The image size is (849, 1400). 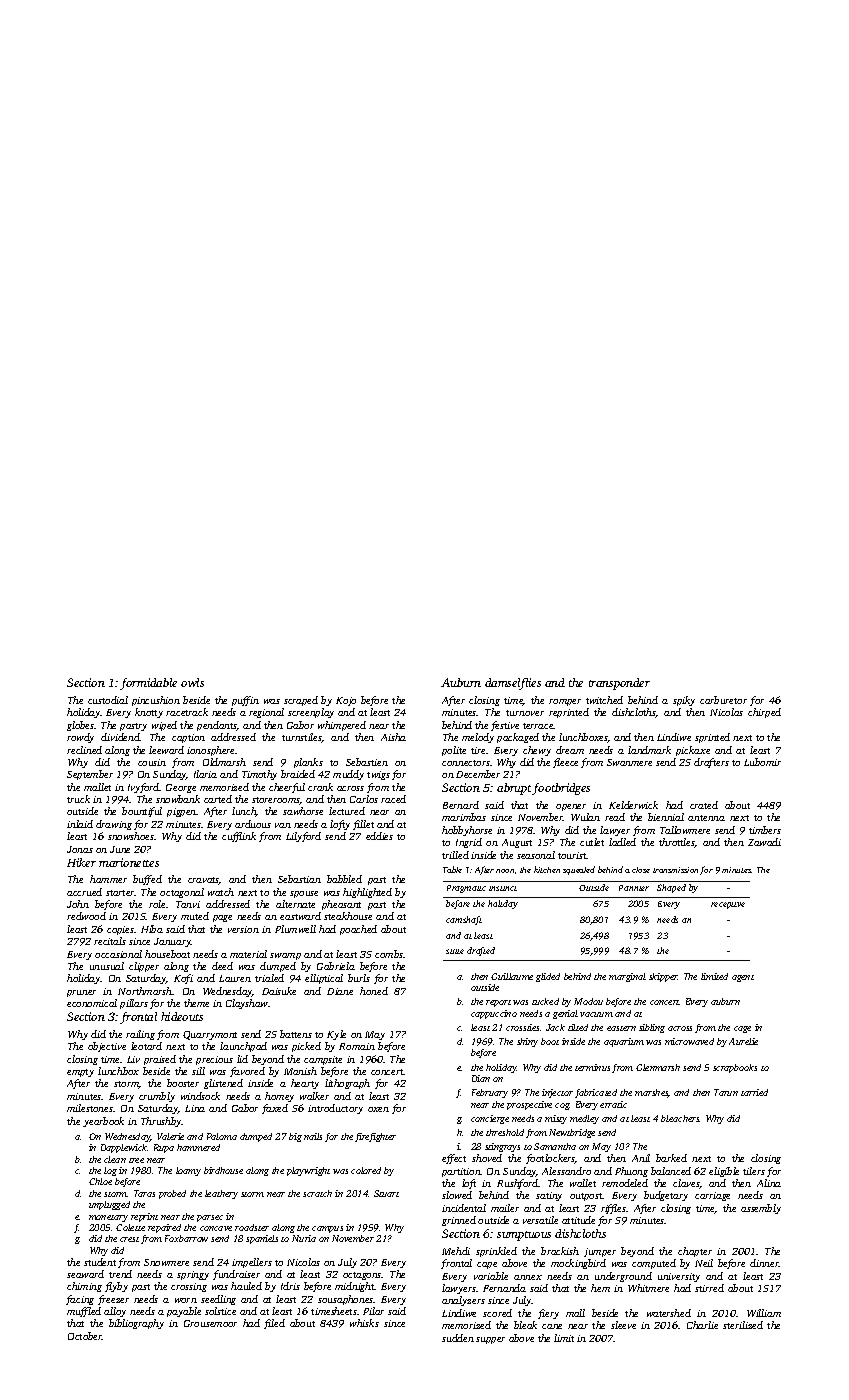 I want to click on lithograph, so click(x=347, y=1084).
